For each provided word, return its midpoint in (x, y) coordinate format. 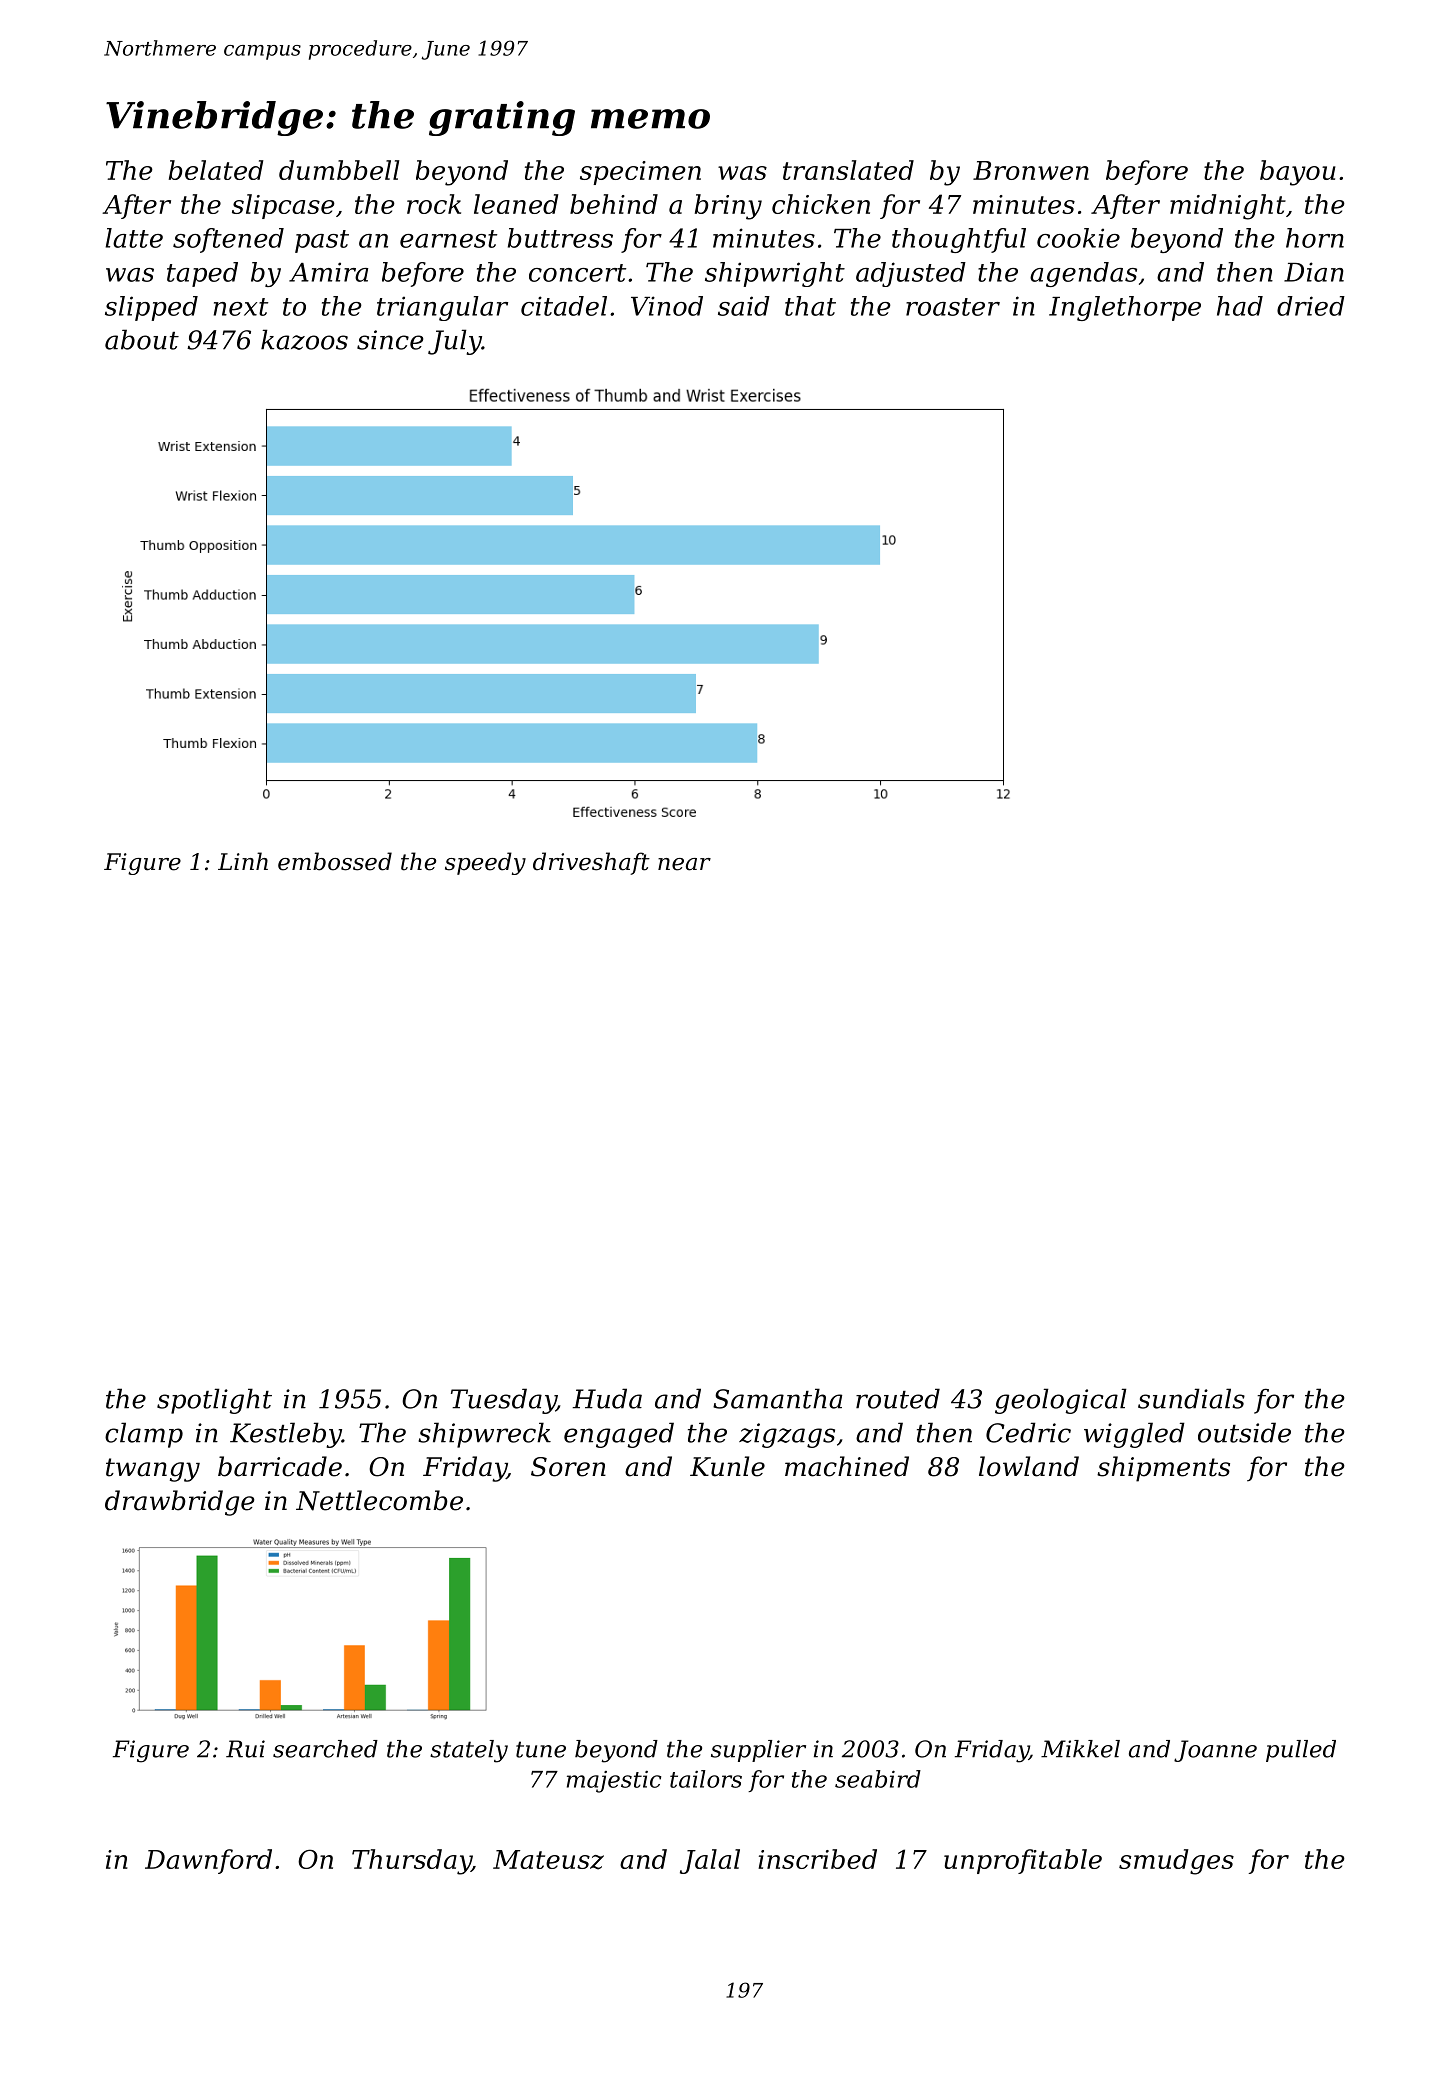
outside (1244, 1432)
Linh (243, 861)
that (810, 306)
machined (847, 1466)
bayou (1298, 173)
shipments (1163, 1469)
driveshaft (591, 863)
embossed (335, 861)
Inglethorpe (1125, 308)
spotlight (214, 1401)
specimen (640, 173)
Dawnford (208, 1861)
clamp (144, 1435)
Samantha (777, 1398)
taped (202, 274)
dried (1311, 306)
